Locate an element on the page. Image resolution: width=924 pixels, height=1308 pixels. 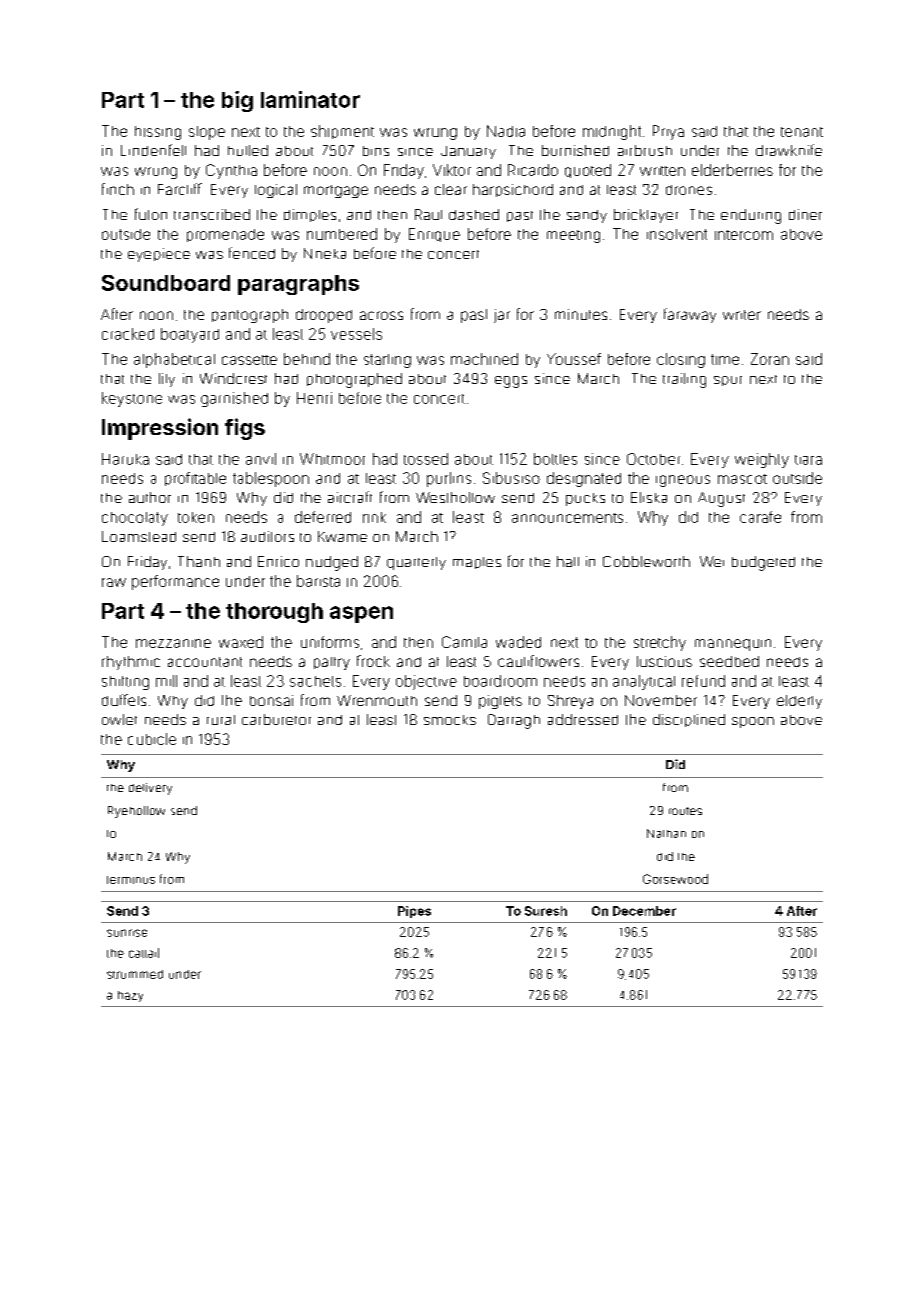
Raul is located at coordinates (428, 214).
